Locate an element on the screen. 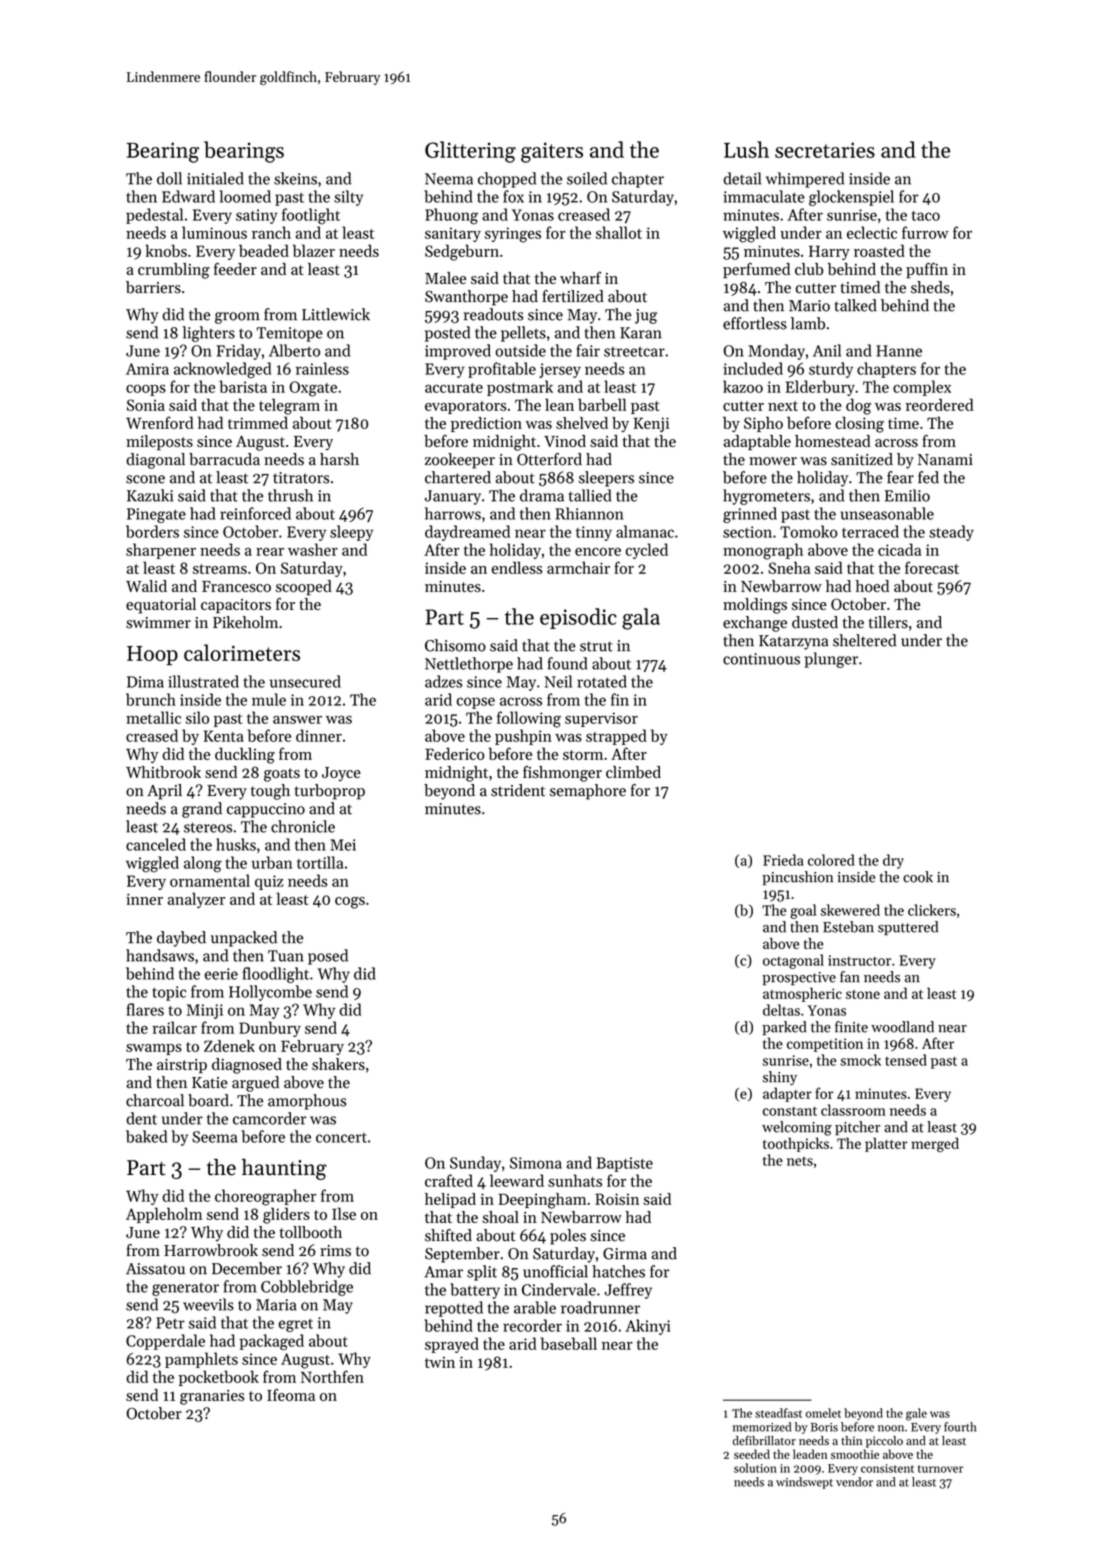 The image size is (1103, 1560). Frieda is located at coordinates (783, 860).
